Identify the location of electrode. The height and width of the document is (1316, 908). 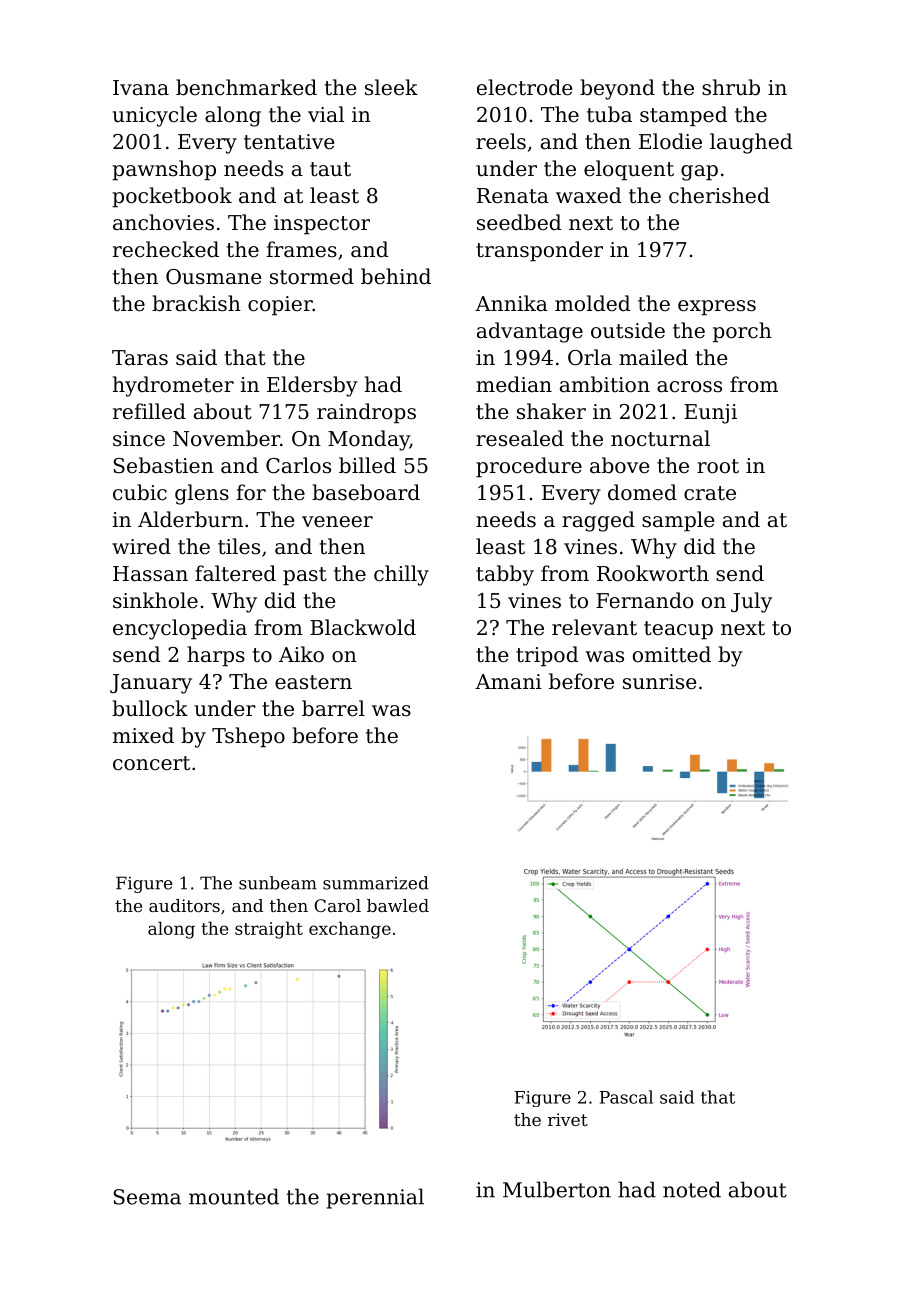
(525, 87).
